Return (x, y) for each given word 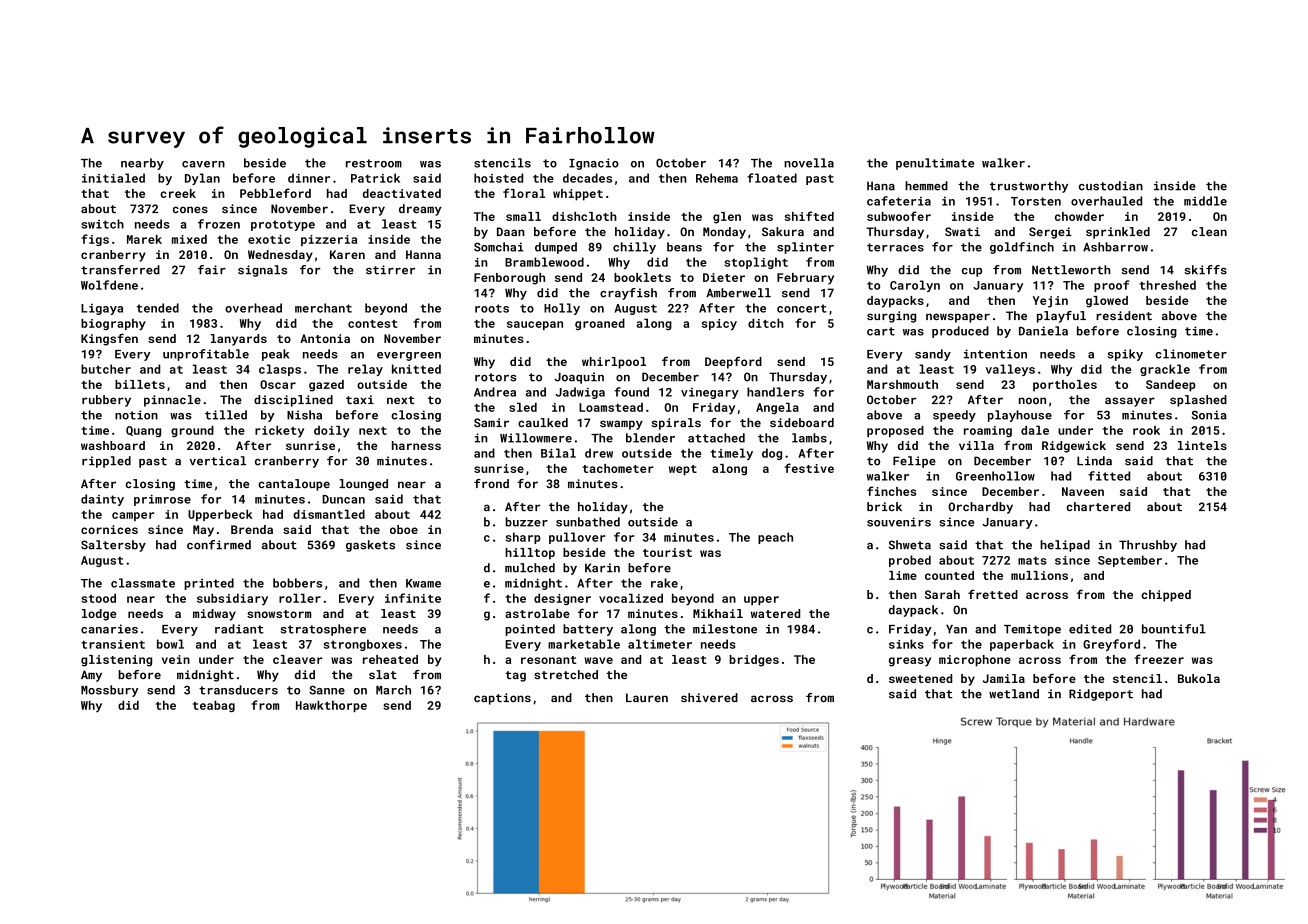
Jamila (1004, 678)
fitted (1109, 476)
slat (383, 674)
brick (884, 506)
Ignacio (594, 164)
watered (775, 613)
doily (332, 431)
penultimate (935, 164)
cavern (203, 164)
